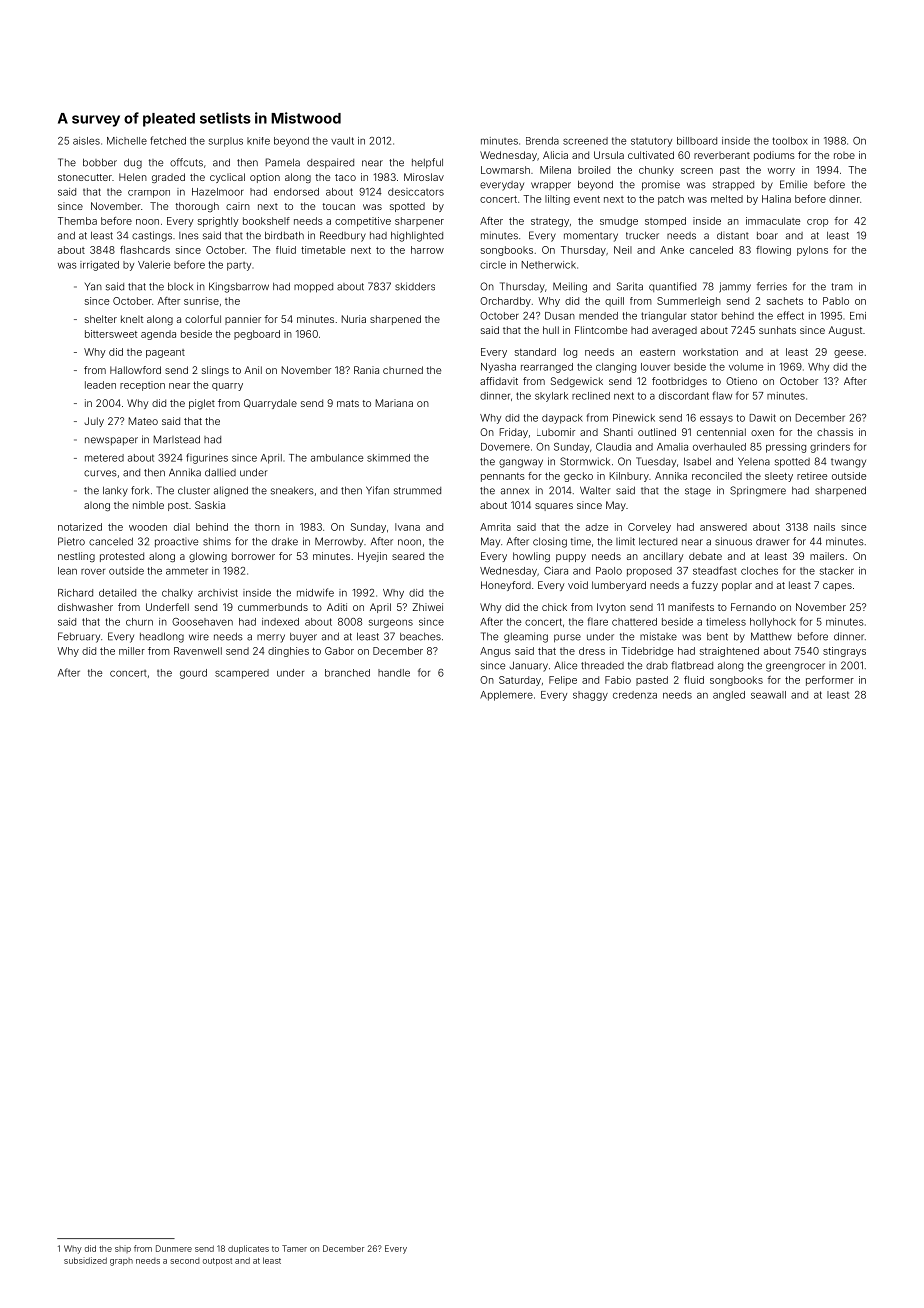 This image has width=924, height=1308. Describe the element at coordinates (551, 330) in the image. I see `hull` at that location.
